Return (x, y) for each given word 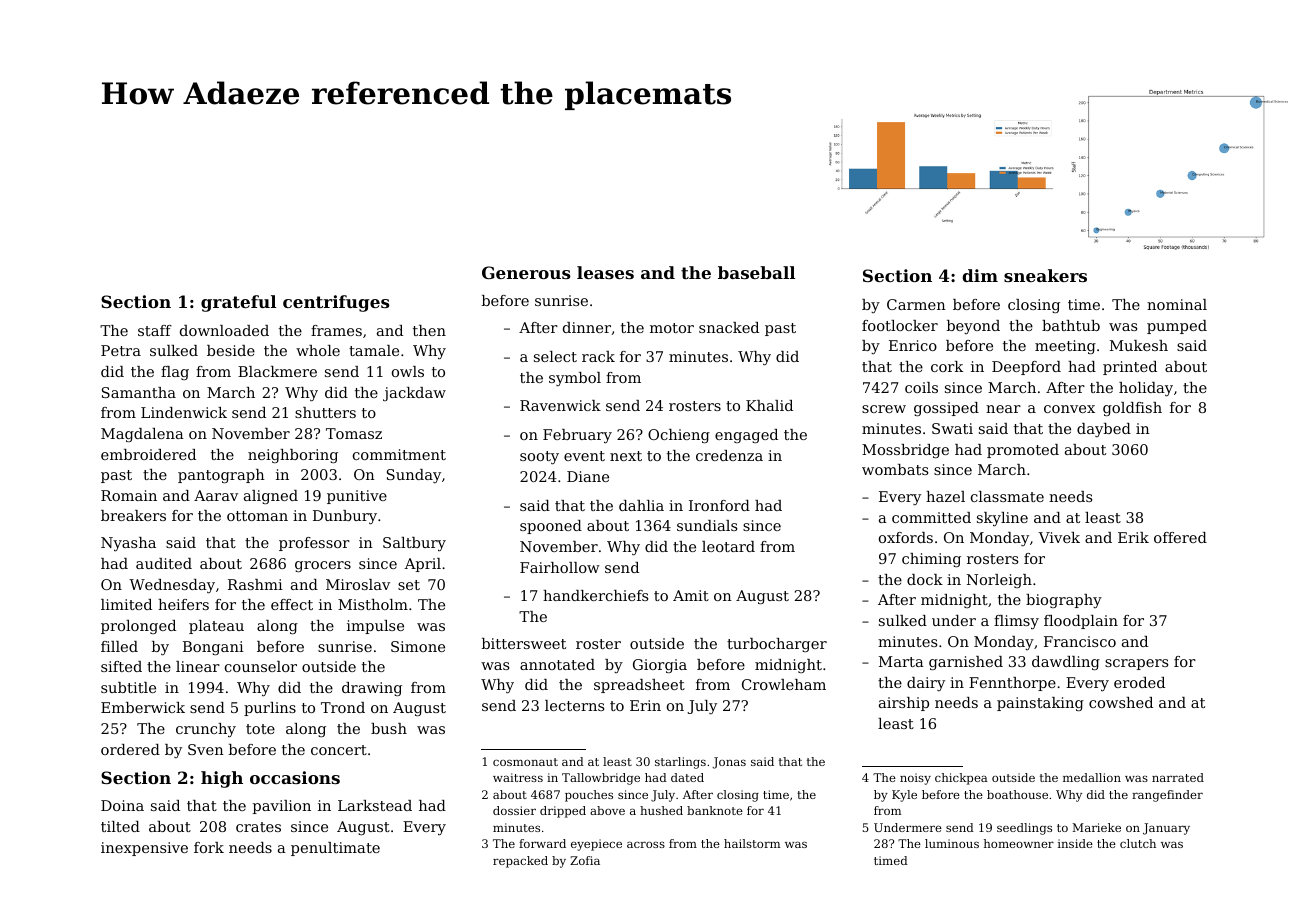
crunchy (206, 730)
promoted (1023, 451)
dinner (587, 327)
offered (1180, 537)
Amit (691, 595)
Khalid (769, 405)
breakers (133, 515)
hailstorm (752, 843)
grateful (238, 303)
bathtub (1071, 325)
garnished (966, 663)
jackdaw (414, 394)
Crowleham (784, 684)
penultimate (335, 849)
